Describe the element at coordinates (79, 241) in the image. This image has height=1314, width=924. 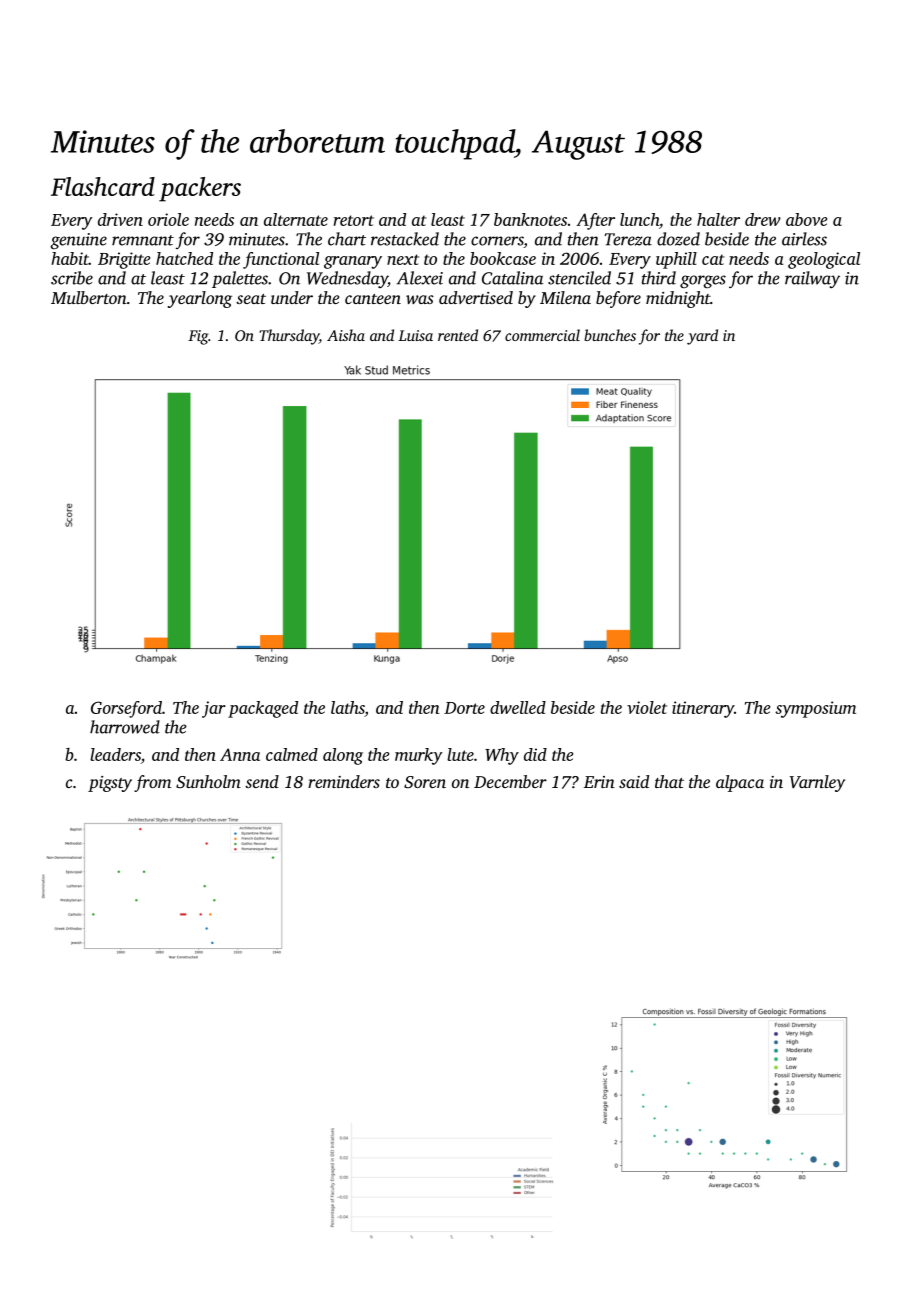
I see `genuine` at that location.
